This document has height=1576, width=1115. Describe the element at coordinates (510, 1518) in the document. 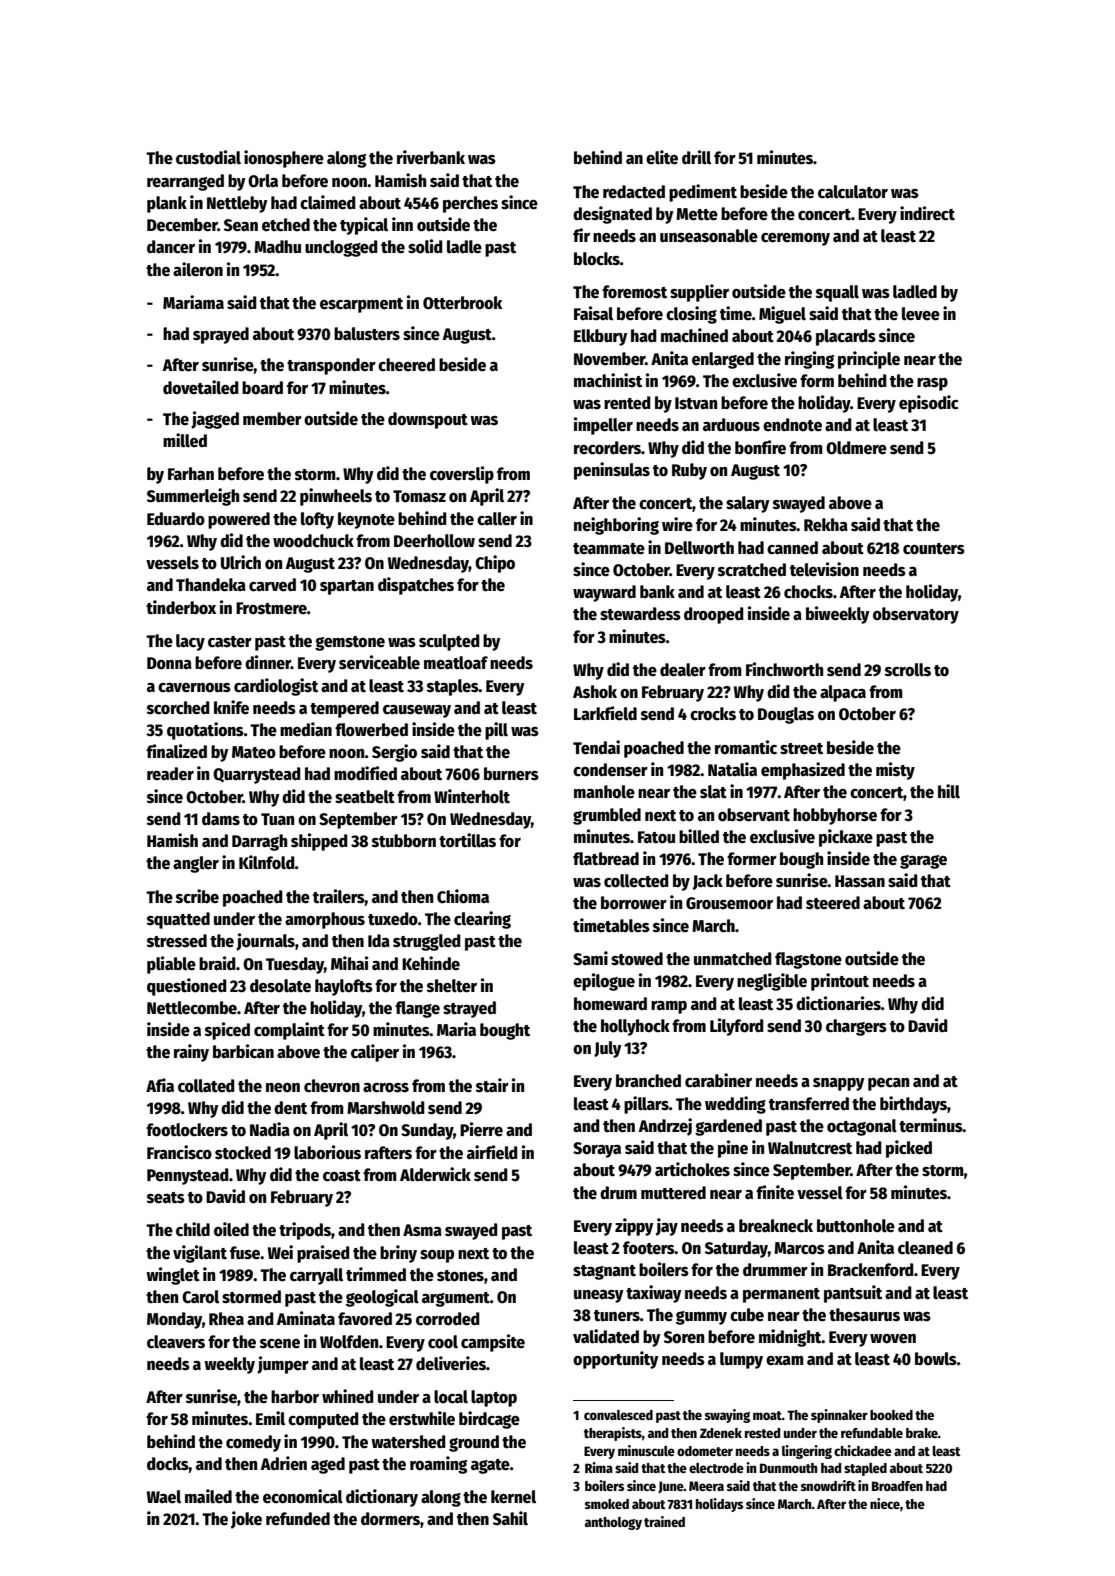

I see `Sahil` at that location.
